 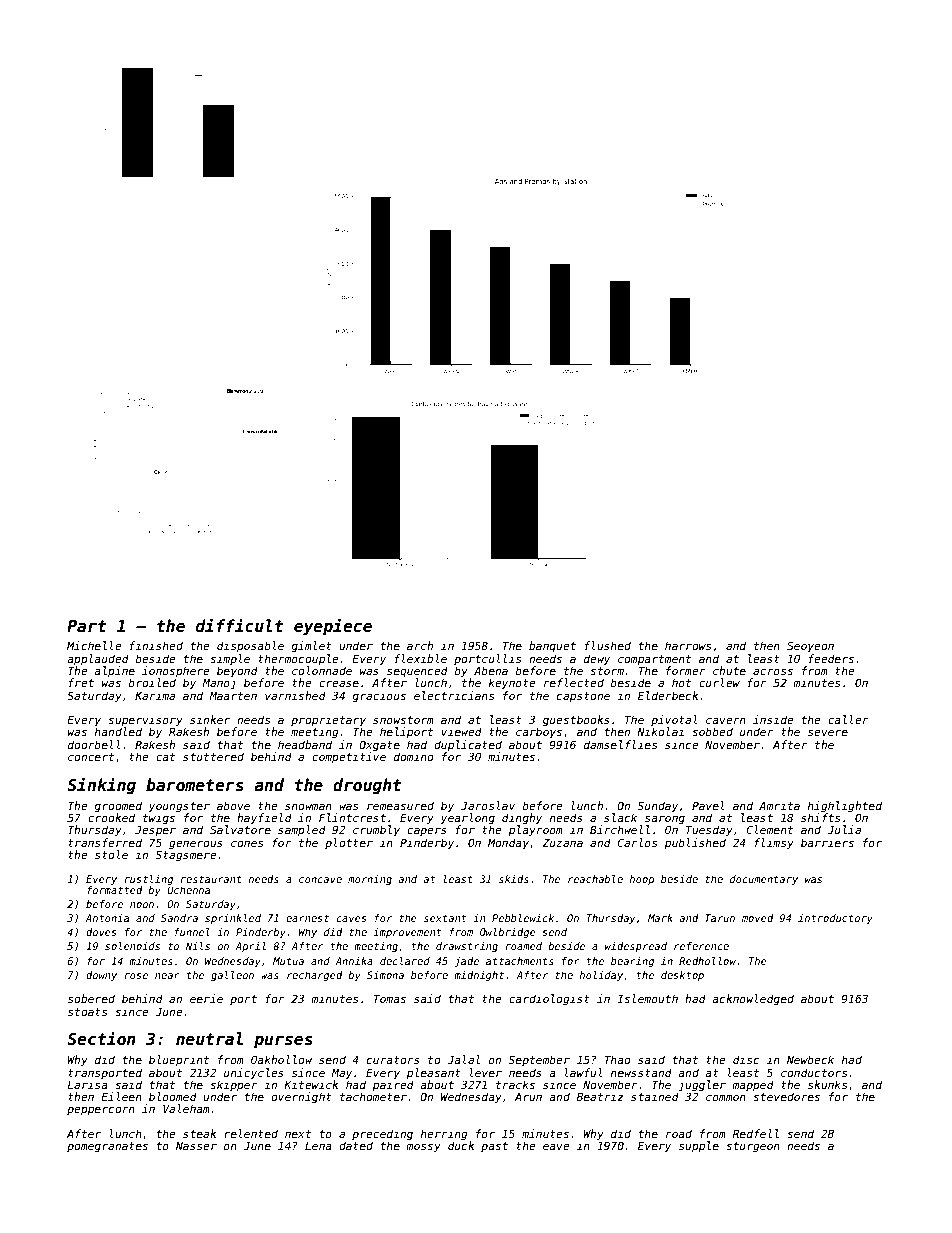 What do you see at coordinates (107, 1147) in the screenshot?
I see `pomegranates` at bounding box center [107, 1147].
